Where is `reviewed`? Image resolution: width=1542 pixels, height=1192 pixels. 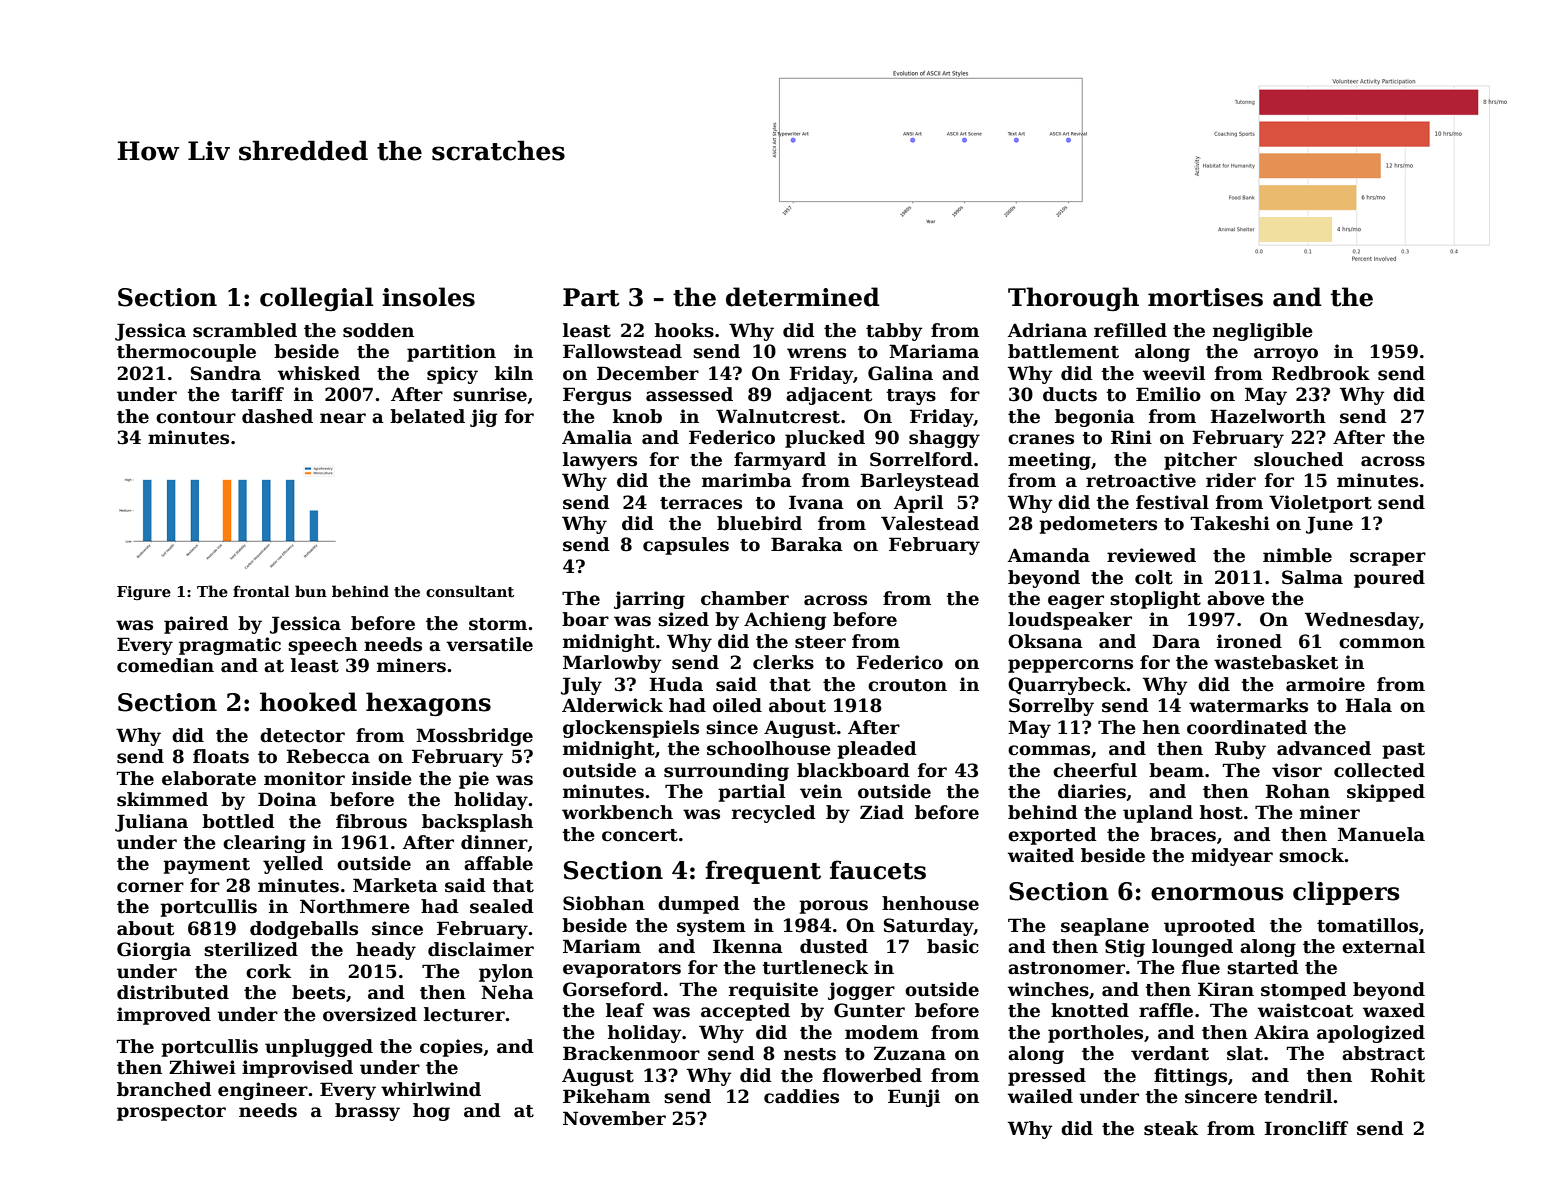 reviewed is located at coordinates (1151, 555).
